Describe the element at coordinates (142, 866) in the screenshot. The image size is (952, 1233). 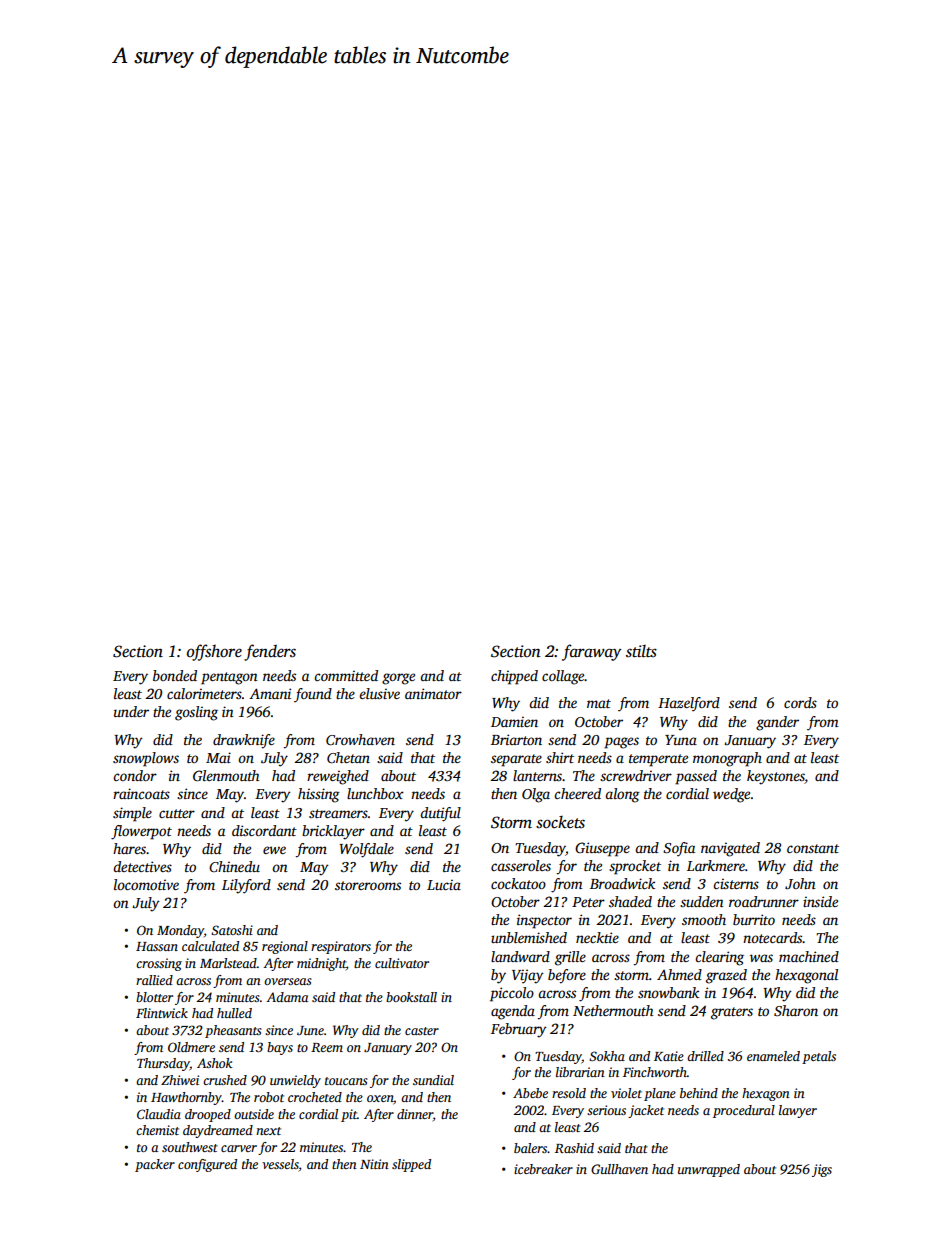
I see `detectives` at that location.
